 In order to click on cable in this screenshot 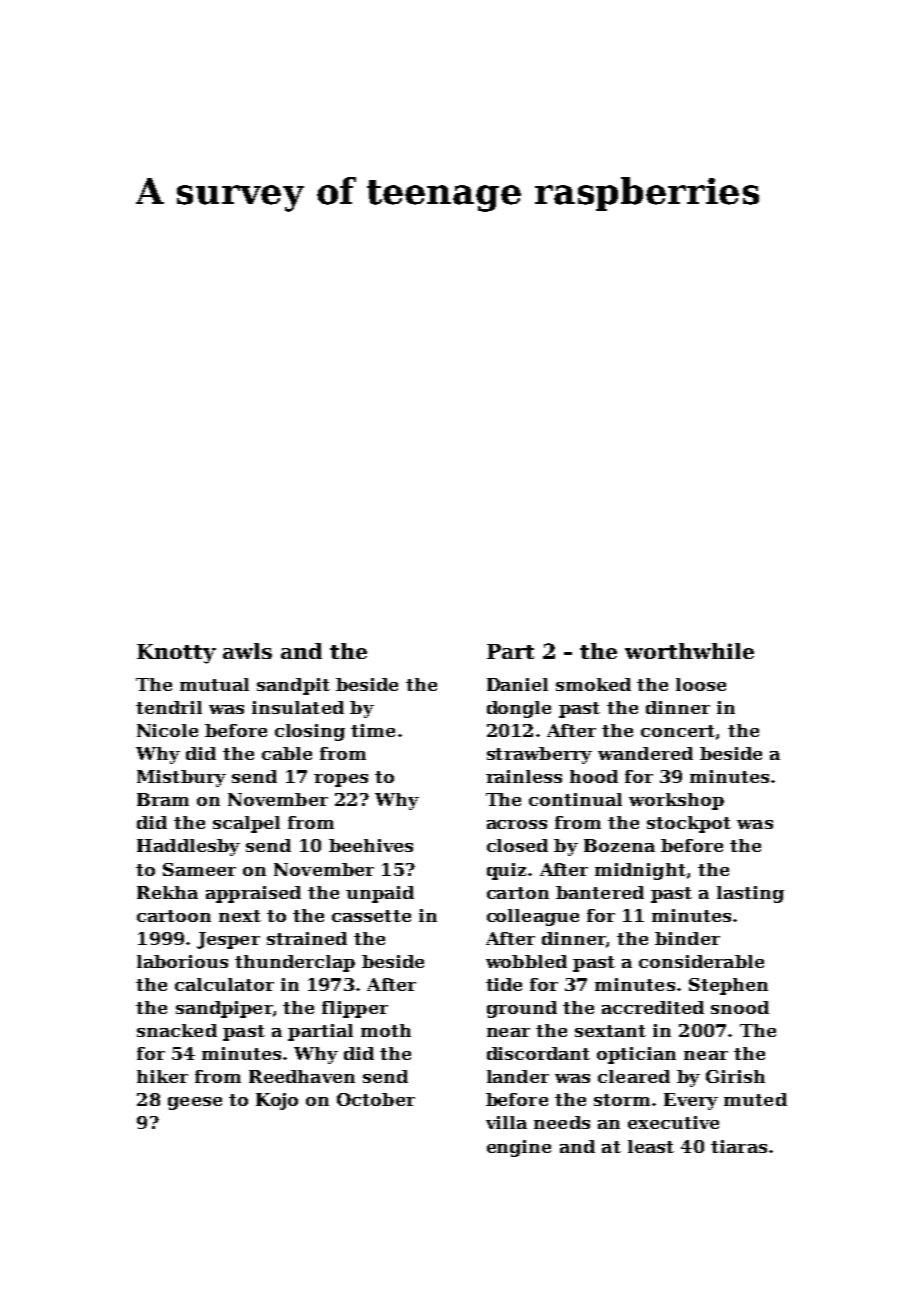, I will do `click(287, 753)`.
